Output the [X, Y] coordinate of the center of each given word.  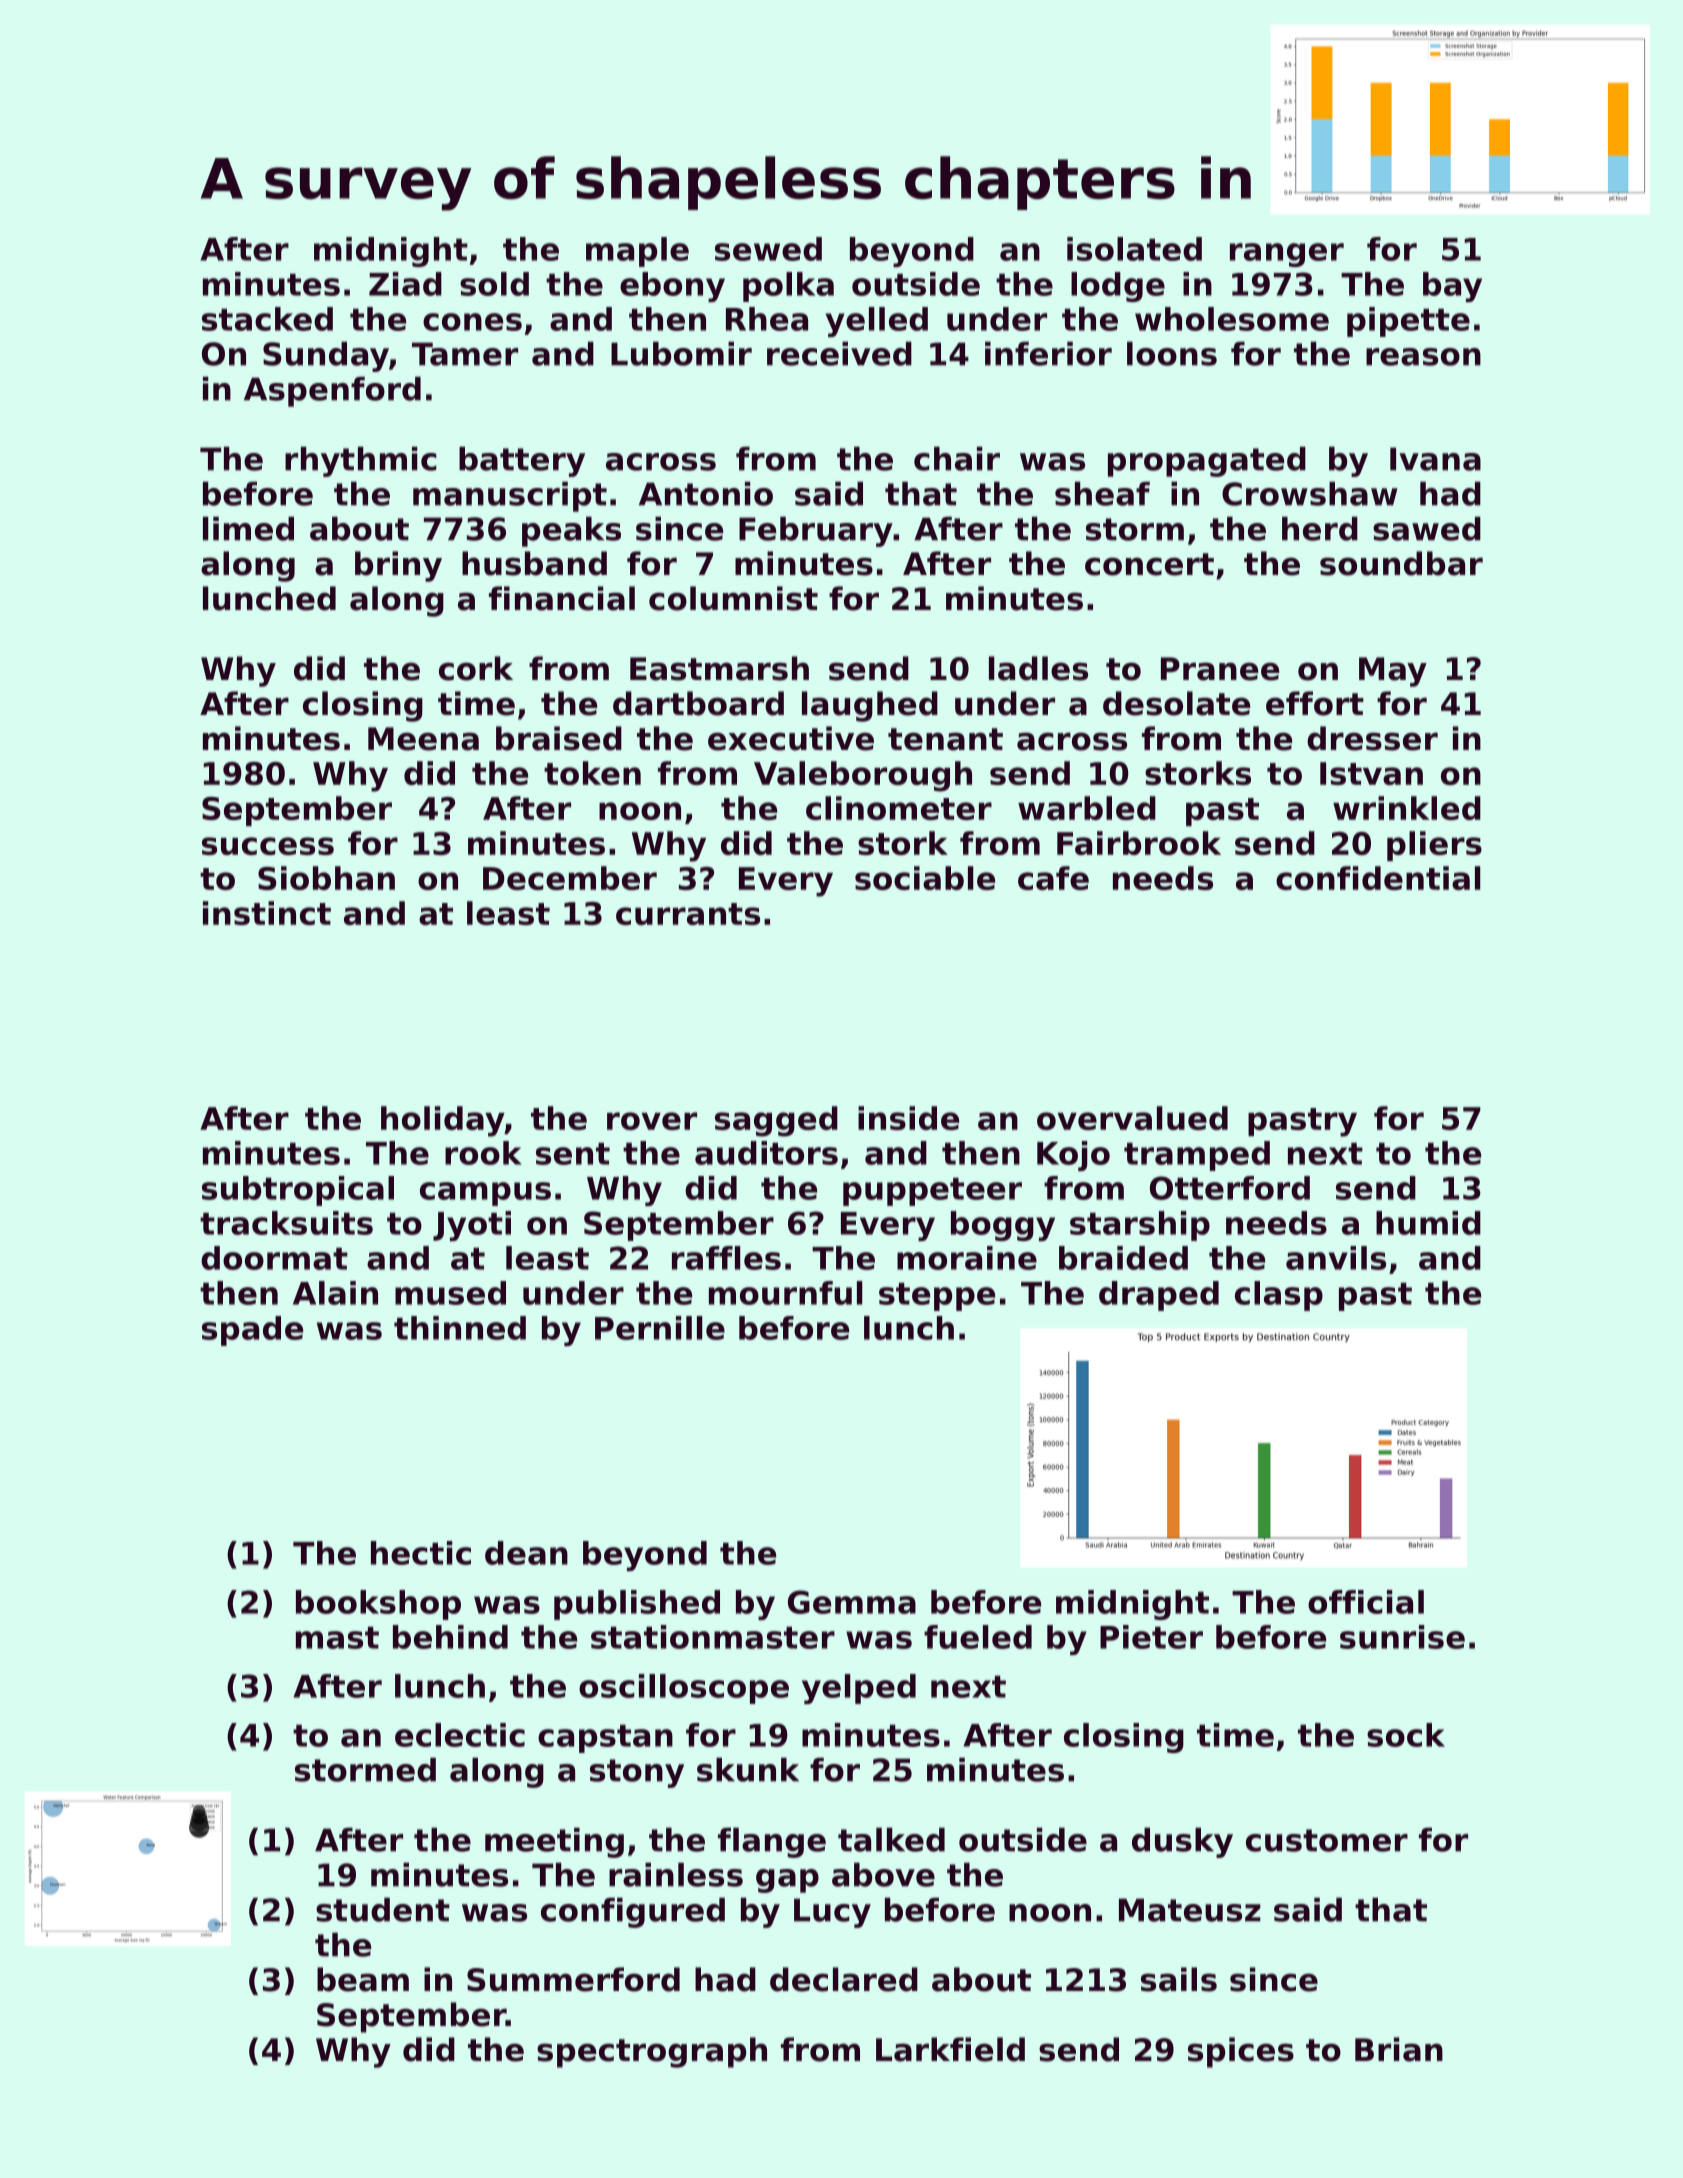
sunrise [1402, 1637]
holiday [442, 1121]
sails [1179, 1979]
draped [1159, 1296]
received [839, 353]
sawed [1427, 528]
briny [398, 566]
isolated [1134, 249]
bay [1452, 287]
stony [637, 1773]
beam [363, 1979]
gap [787, 1881]
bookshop [378, 1605]
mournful [786, 1293]
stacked [267, 319]
